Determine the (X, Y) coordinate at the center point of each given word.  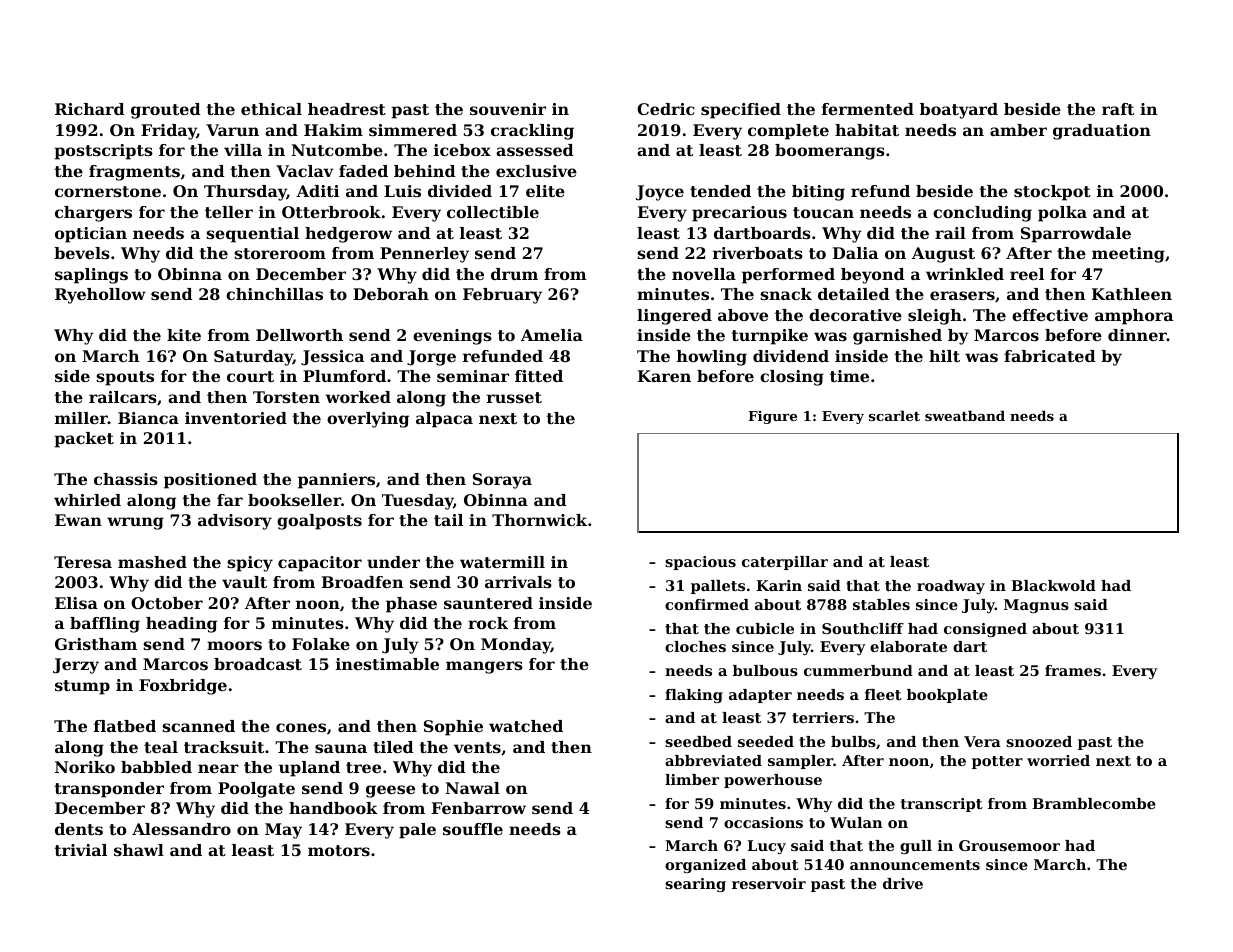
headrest (347, 109)
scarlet (894, 415)
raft (1118, 109)
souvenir (508, 109)
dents (79, 829)
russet (514, 397)
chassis (126, 479)
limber (692, 779)
